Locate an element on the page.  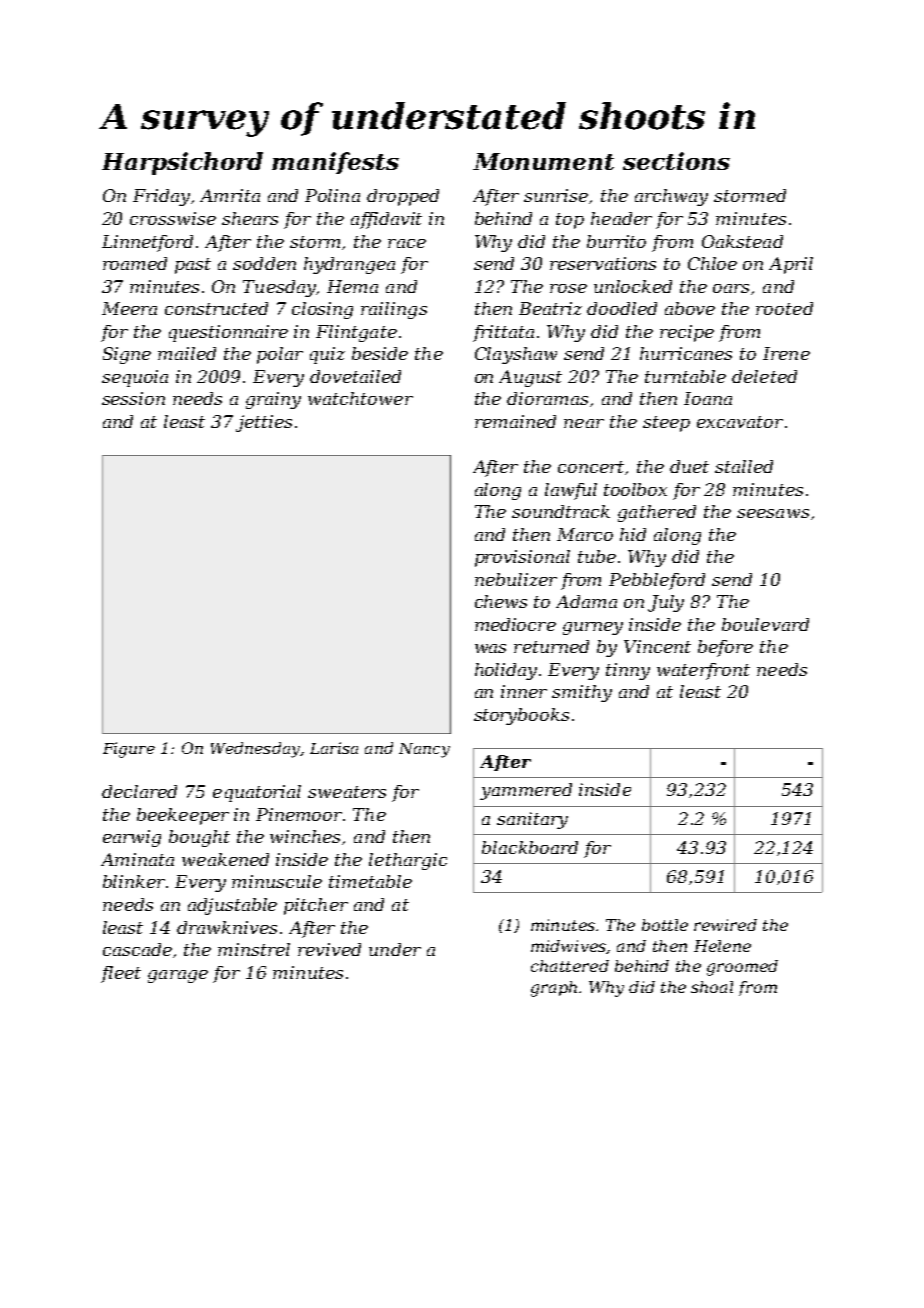
winches is located at coordinates (305, 836).
